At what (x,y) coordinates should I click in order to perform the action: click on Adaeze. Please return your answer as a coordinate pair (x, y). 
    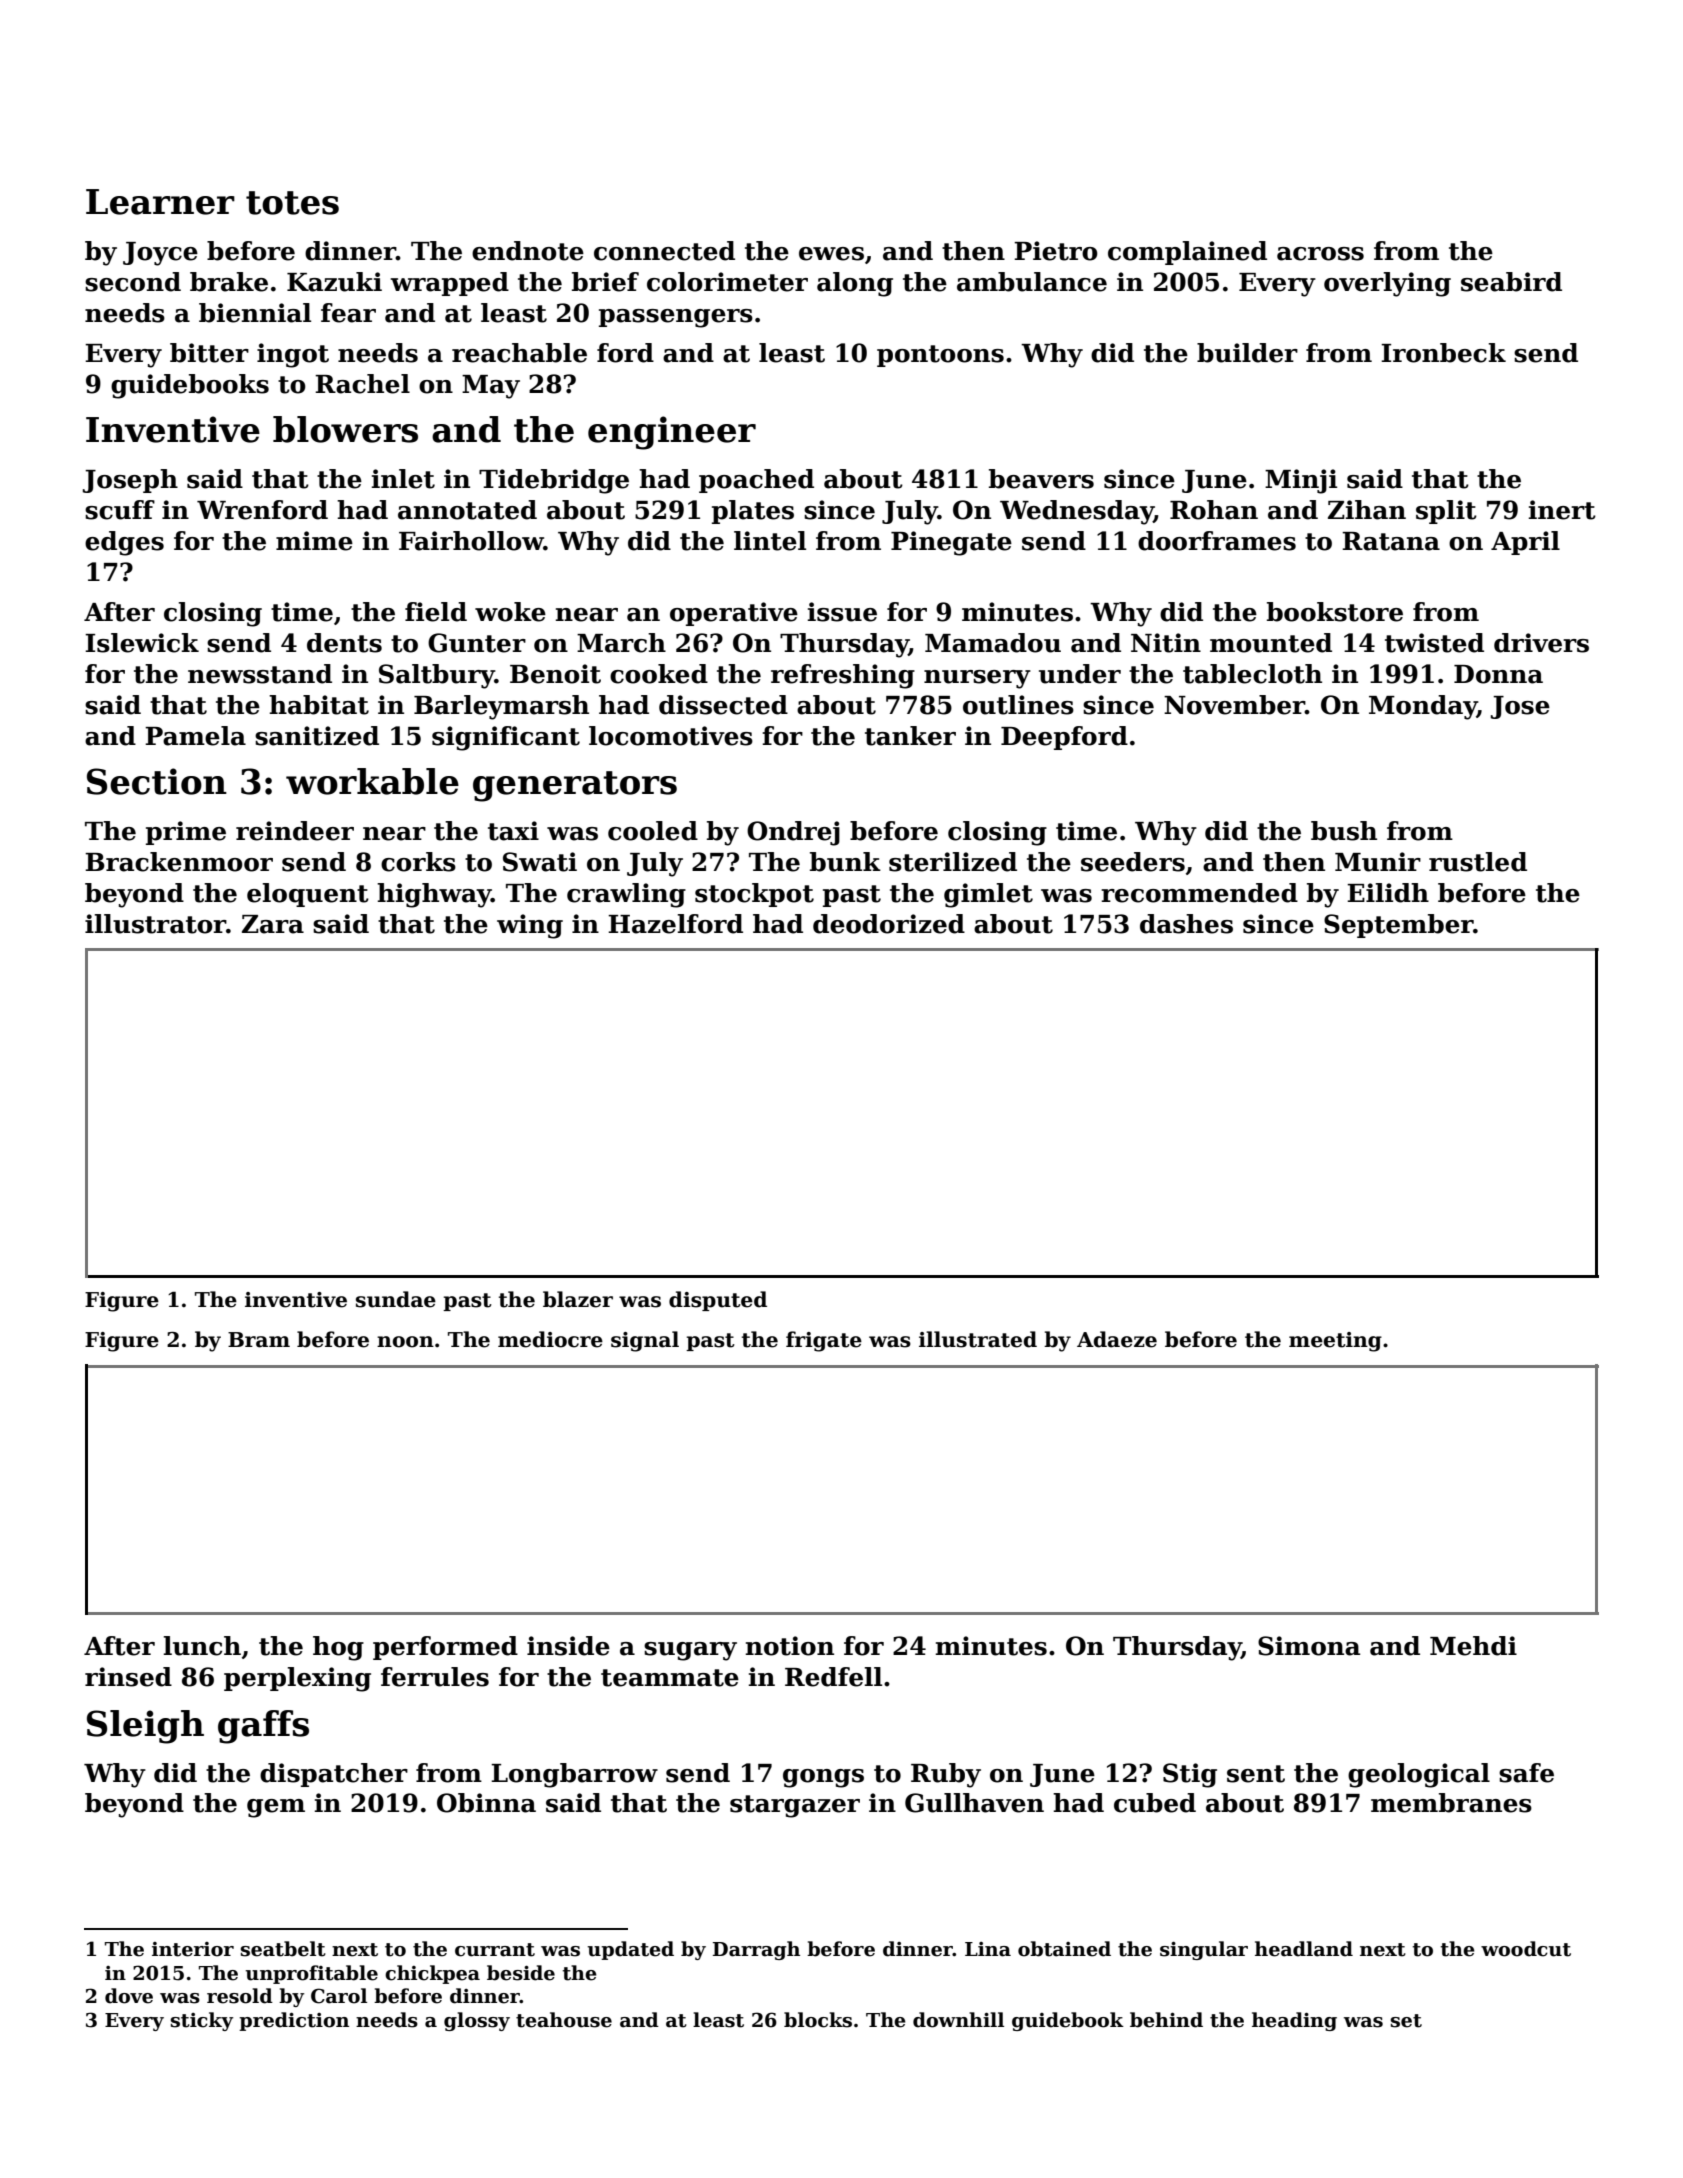
    Looking at the image, I should click on (1117, 1339).
